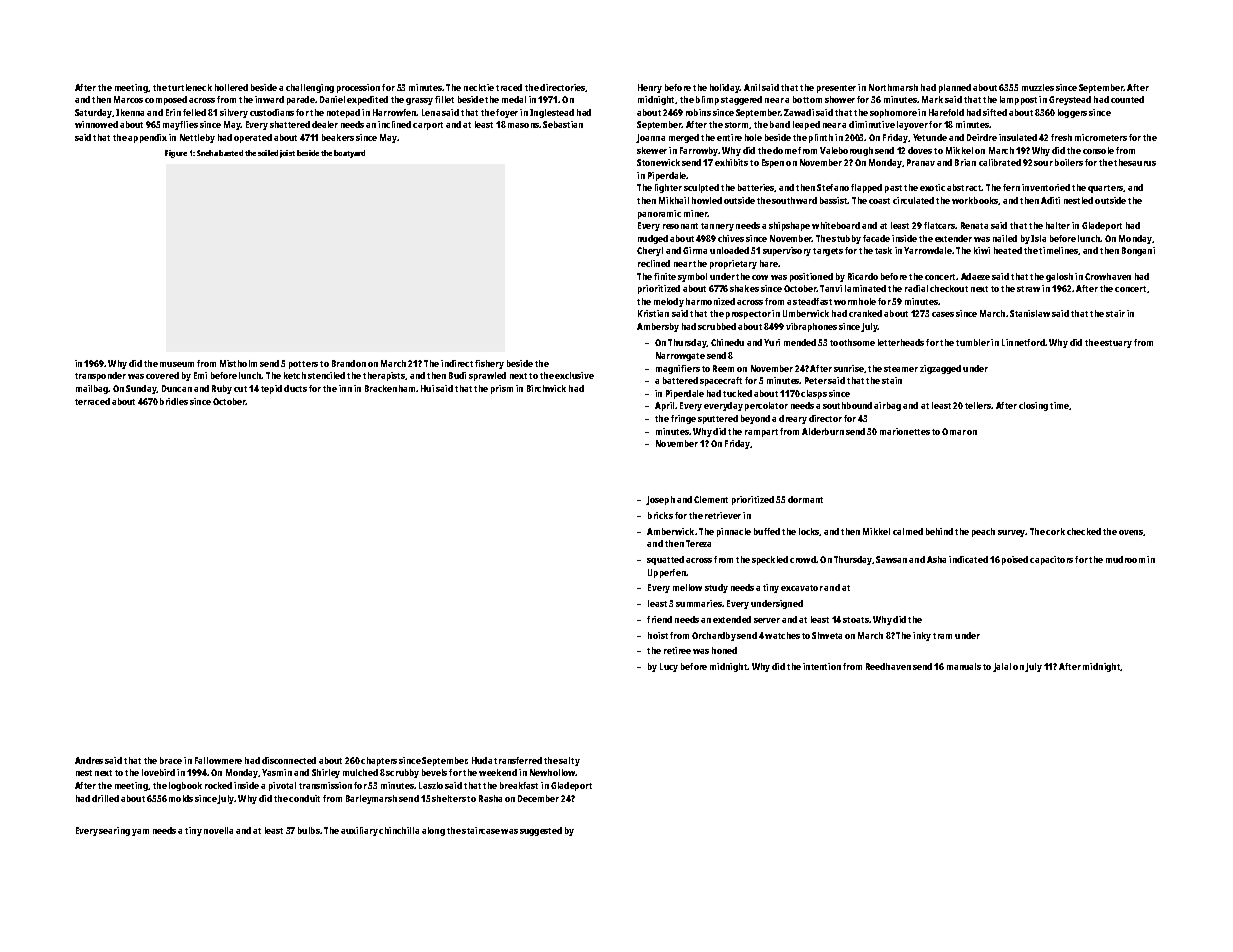 This page has width=1233, height=952. What do you see at coordinates (1072, 113) in the page?
I see `loggers` at bounding box center [1072, 113].
